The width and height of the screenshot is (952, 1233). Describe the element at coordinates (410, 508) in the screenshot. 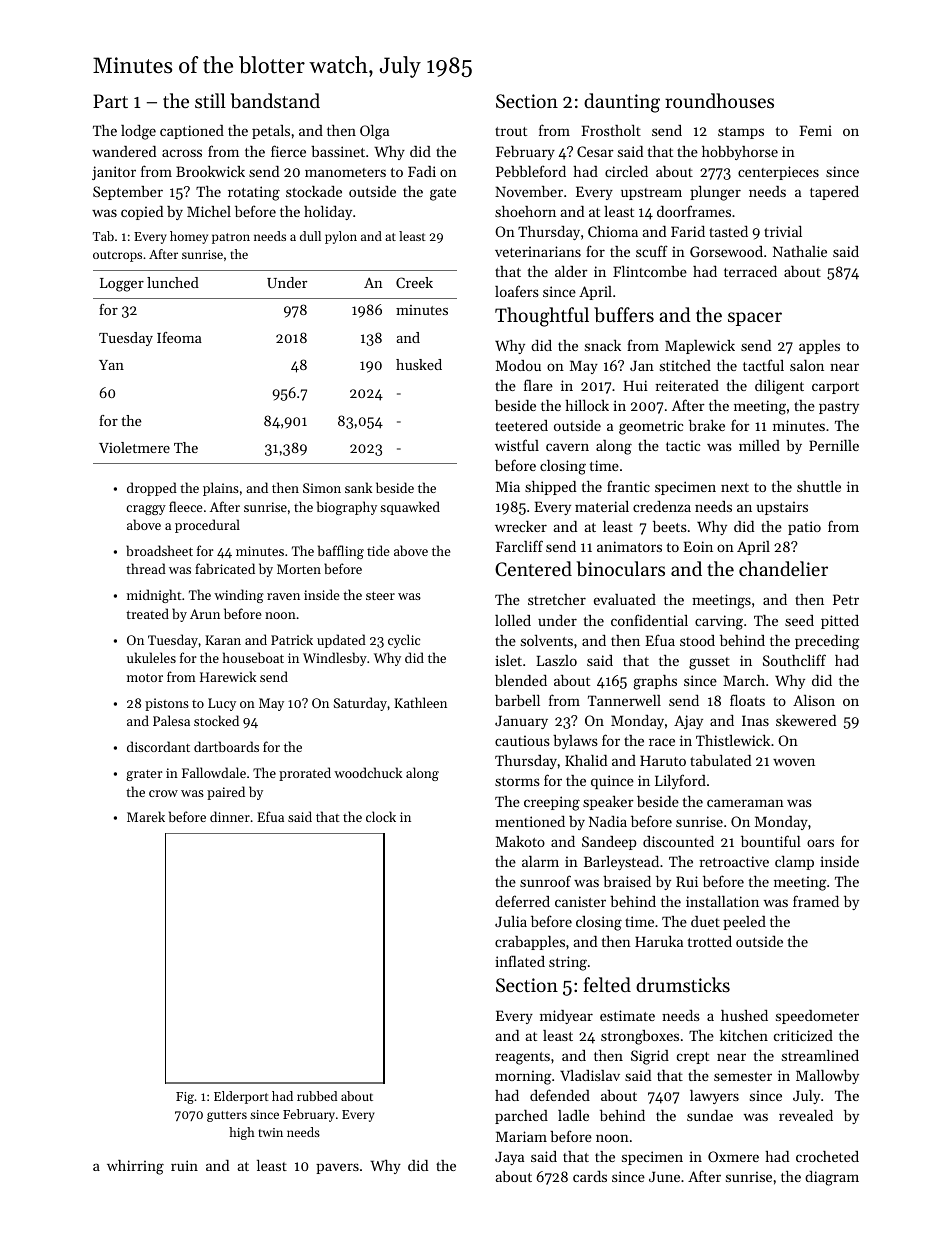

I see `squawked` at that location.
